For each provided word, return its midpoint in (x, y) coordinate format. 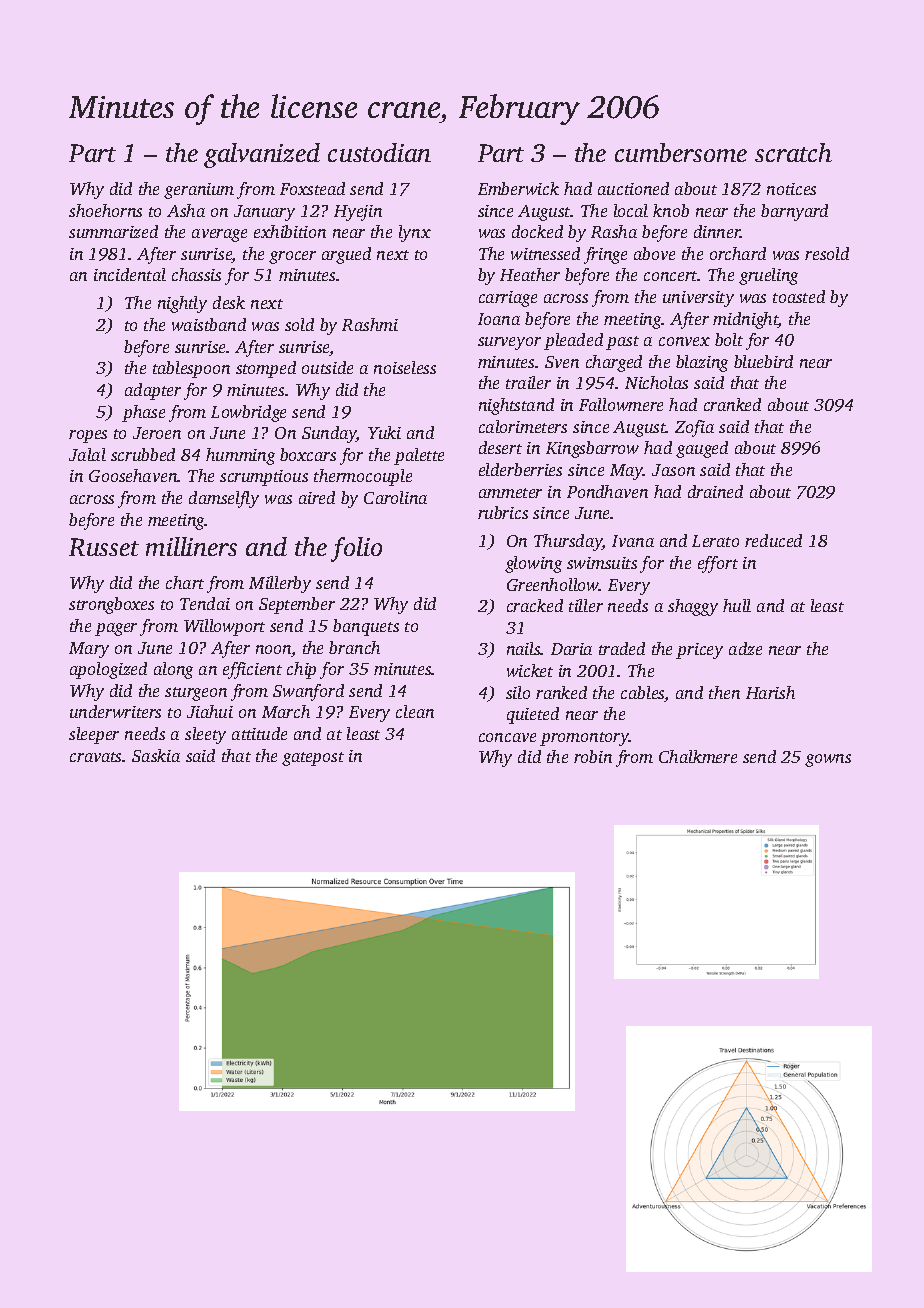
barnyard (794, 212)
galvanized (262, 155)
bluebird (763, 361)
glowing (533, 564)
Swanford (308, 692)
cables (643, 694)
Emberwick (518, 188)
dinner (717, 231)
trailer (528, 382)
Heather (530, 274)
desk (229, 302)
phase (143, 413)
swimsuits (602, 563)
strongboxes (111, 605)
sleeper (94, 735)
